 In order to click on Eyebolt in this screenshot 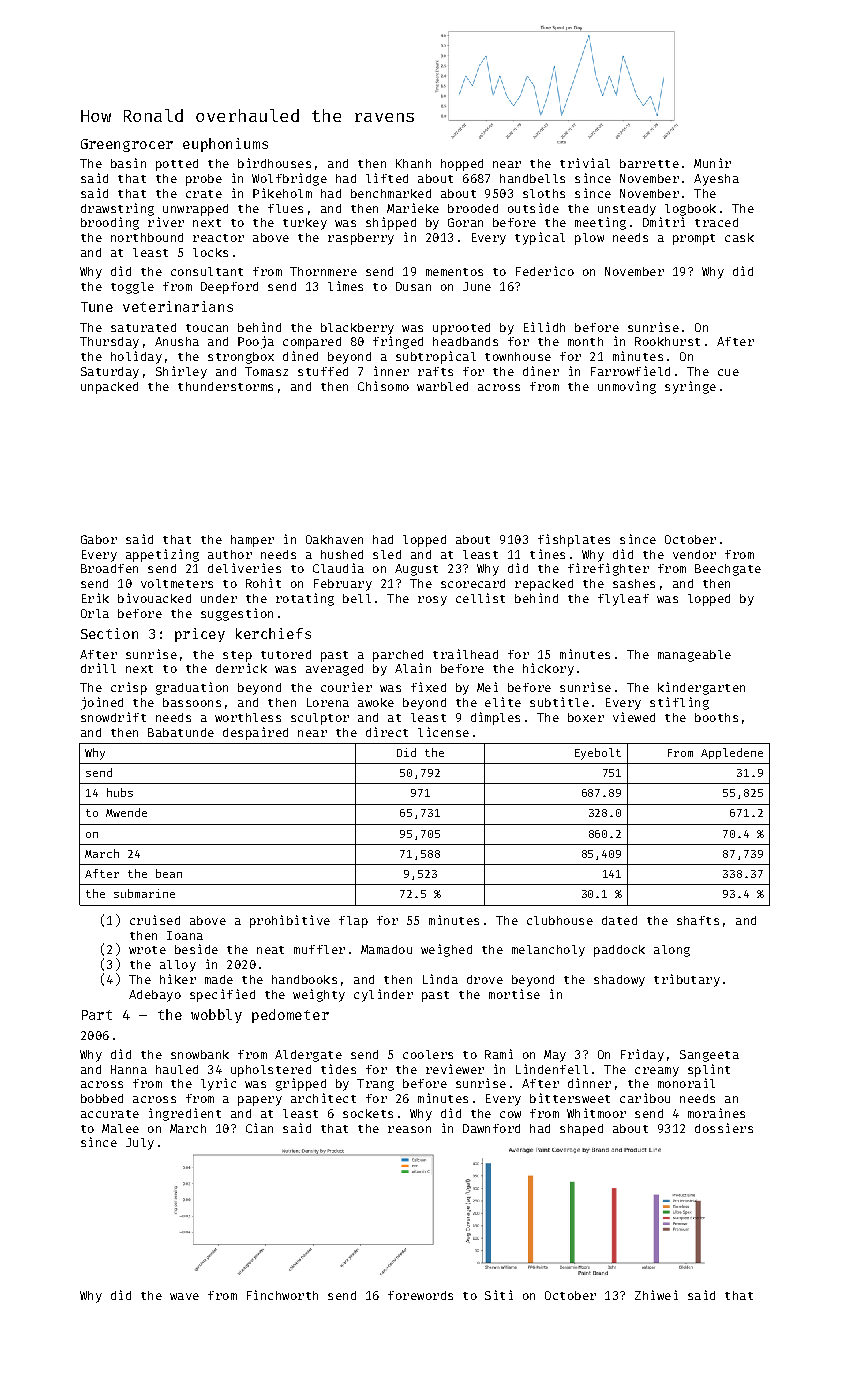, I will do `click(598, 754)`.
